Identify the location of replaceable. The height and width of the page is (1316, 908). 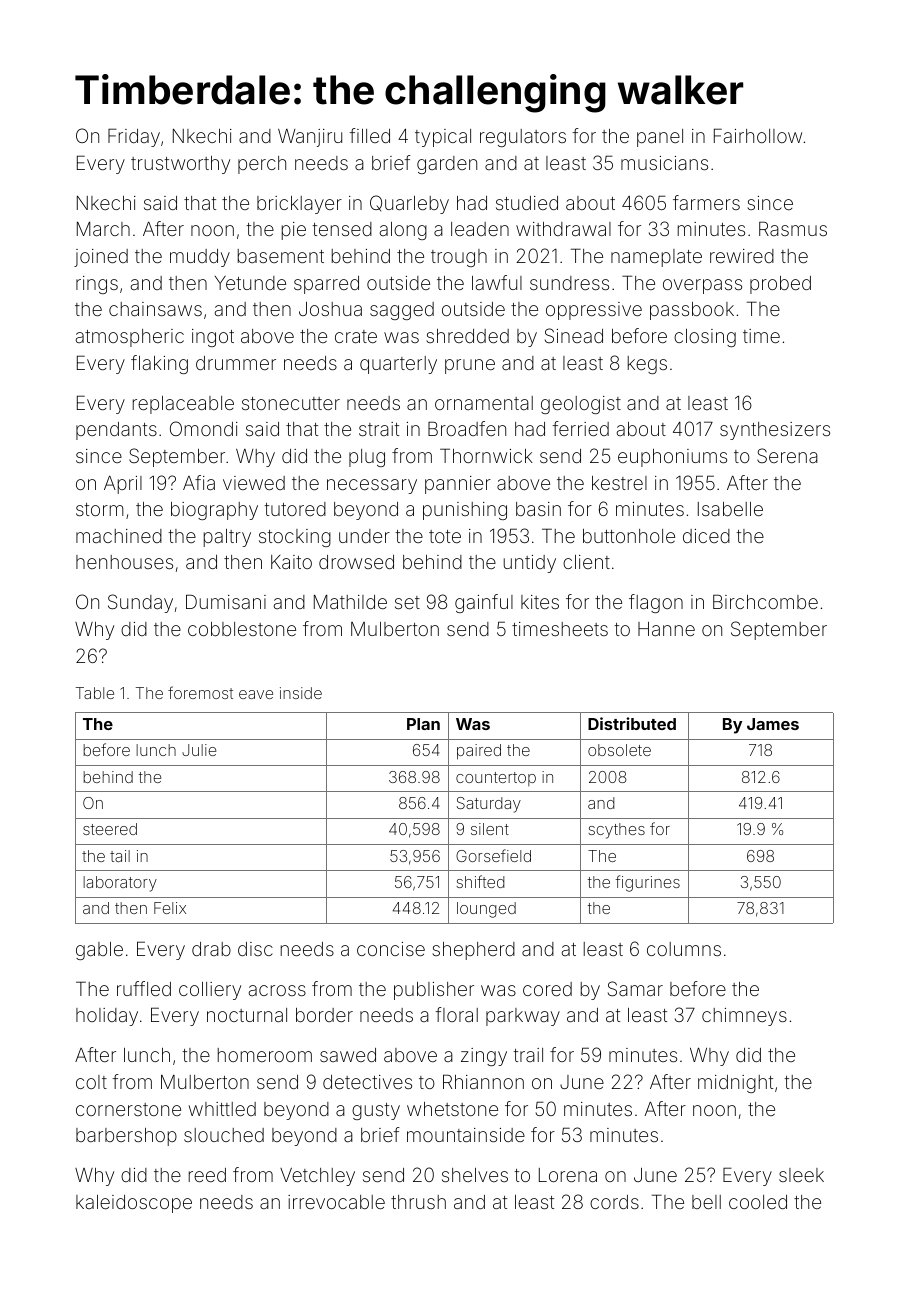
(183, 405).
